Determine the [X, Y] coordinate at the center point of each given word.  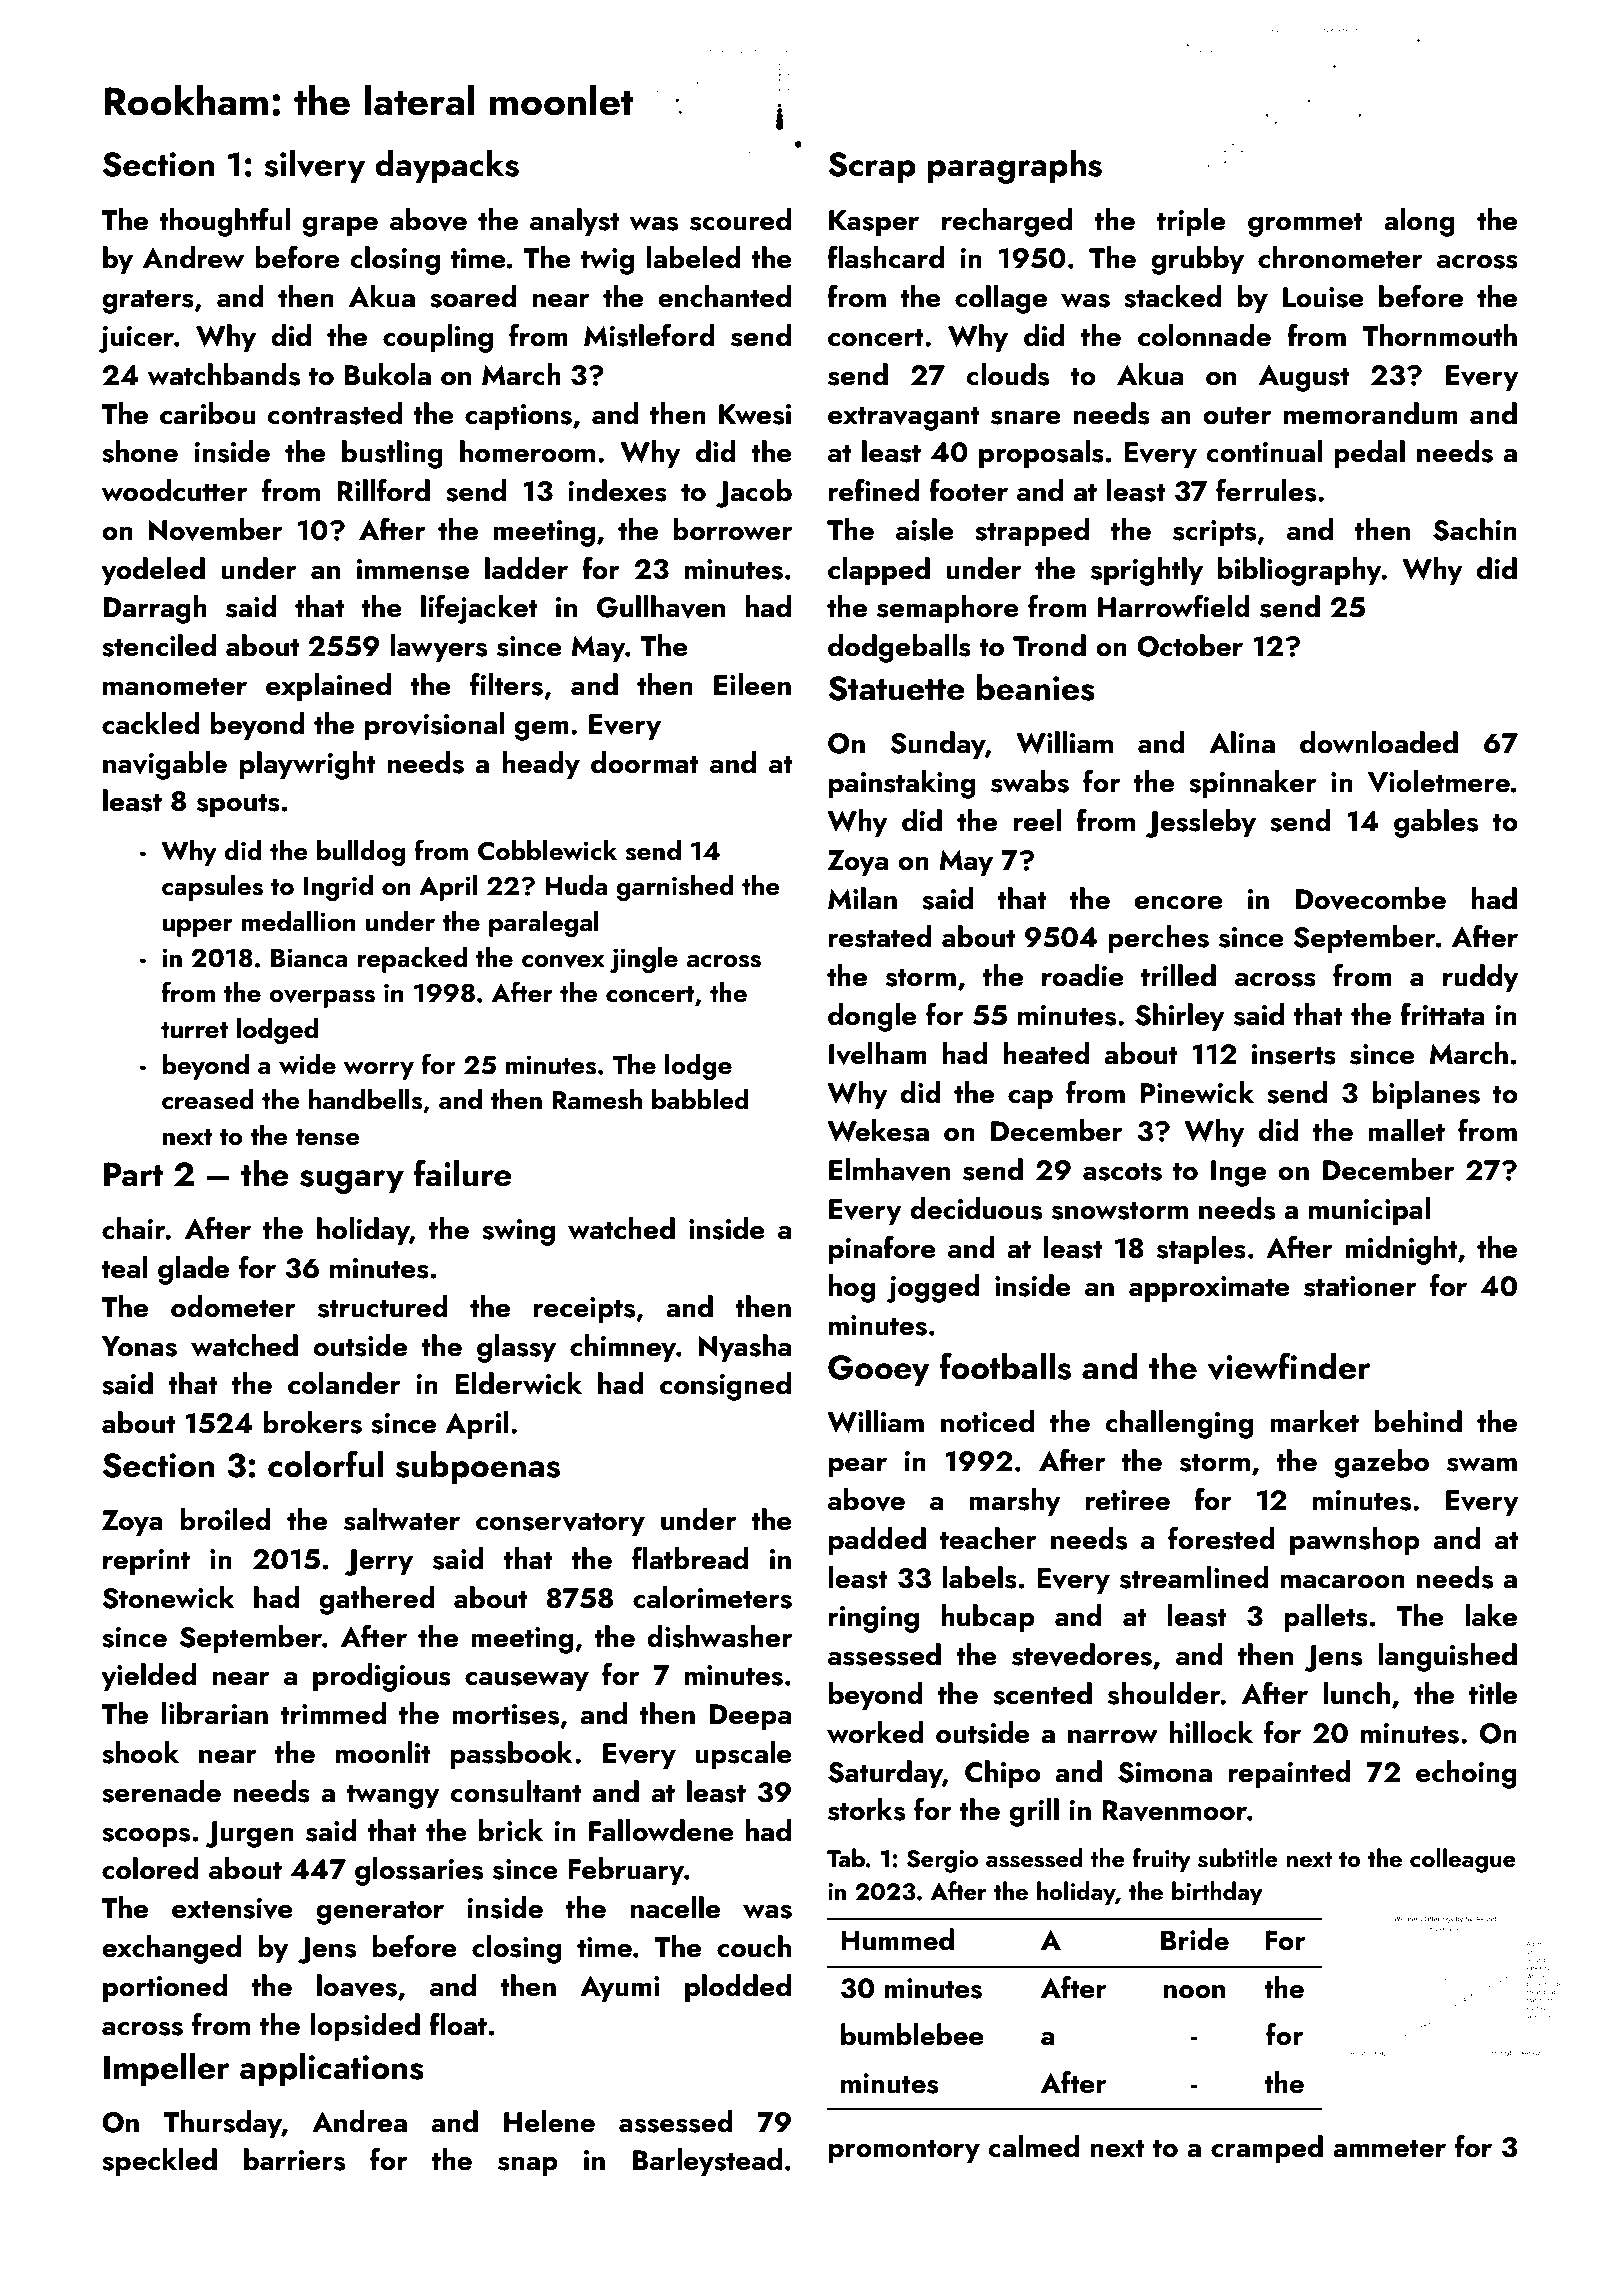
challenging [1179, 1424]
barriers [294, 2159]
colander [344, 1383]
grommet [1305, 224]
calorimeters [712, 1597]
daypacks [447, 167]
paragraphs [1015, 167]
